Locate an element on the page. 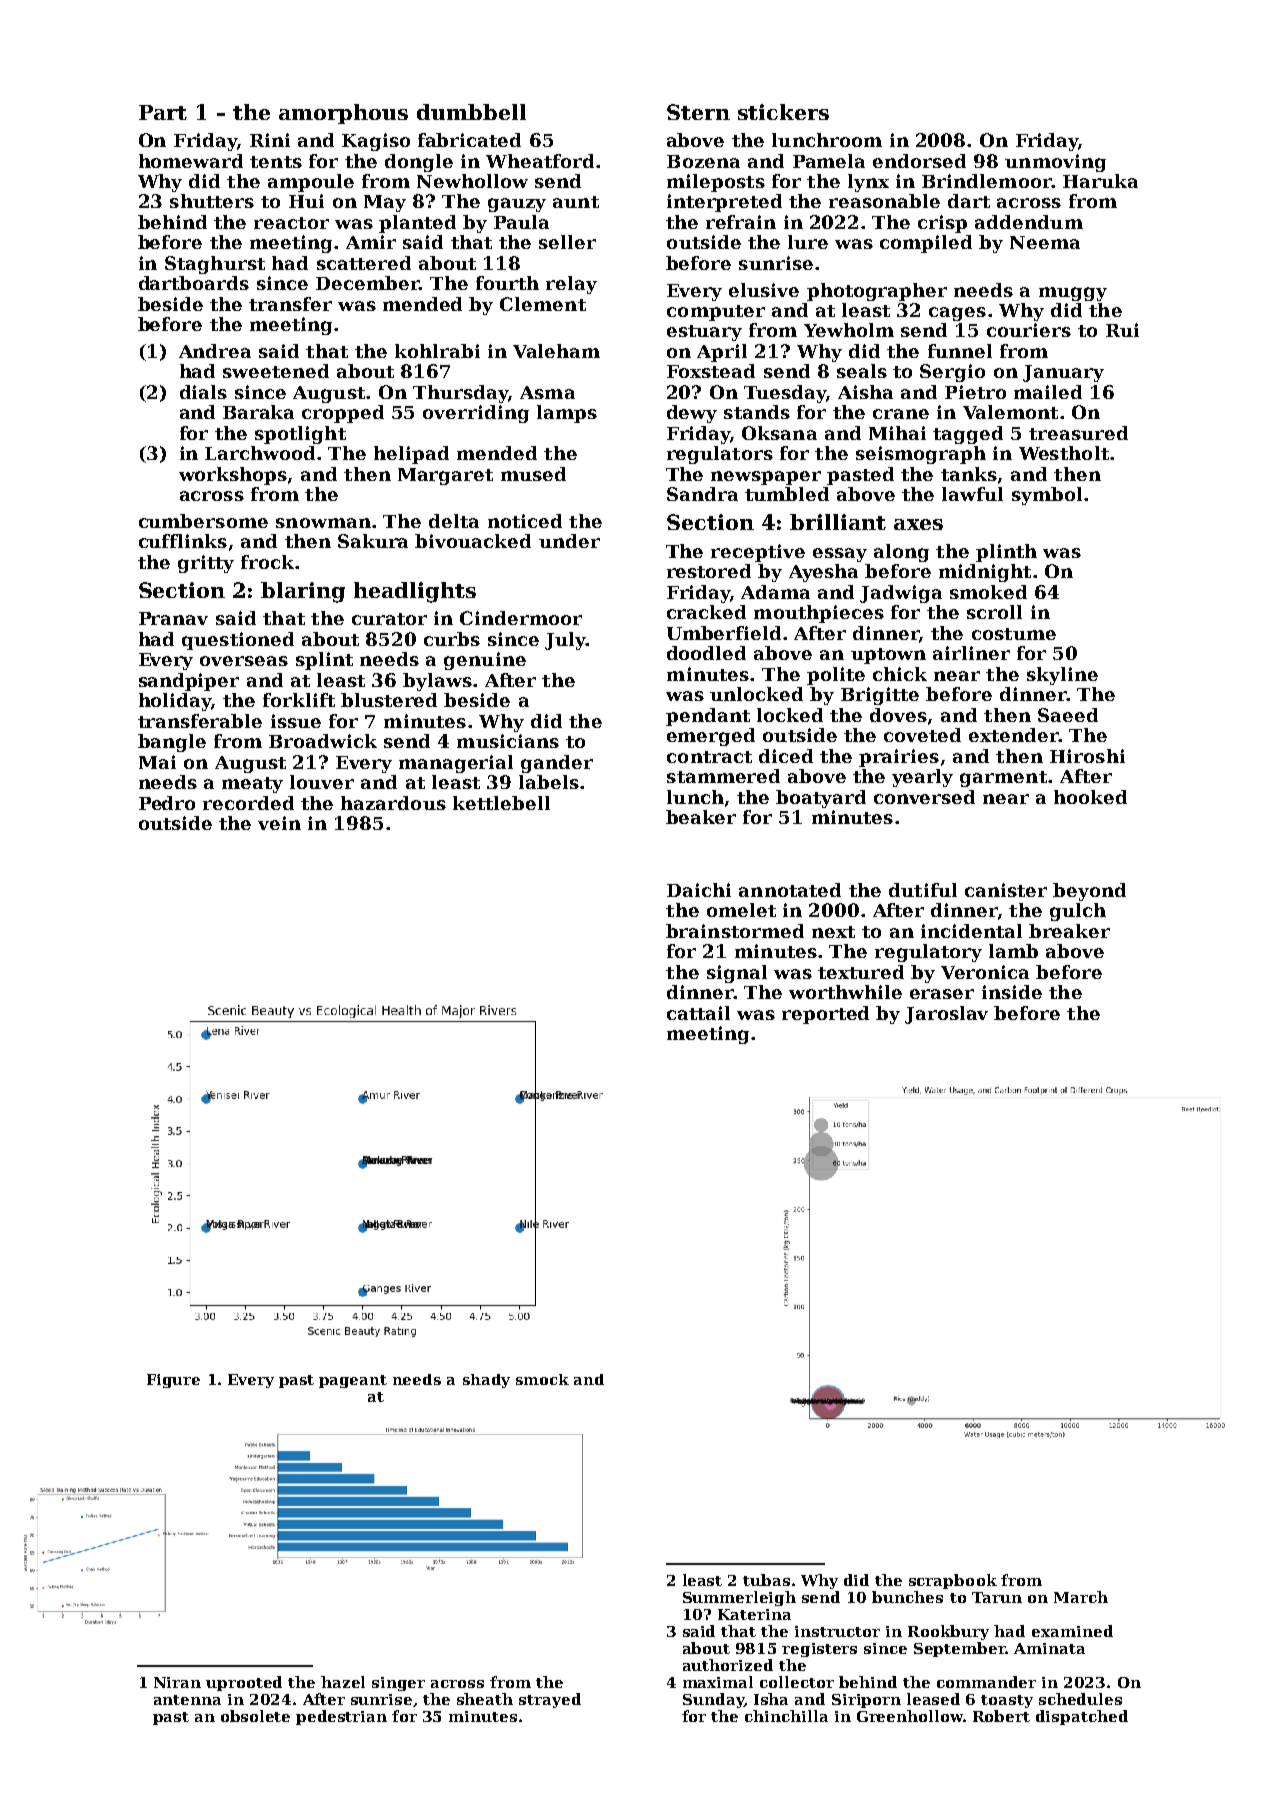  Pedro is located at coordinates (167, 803).
